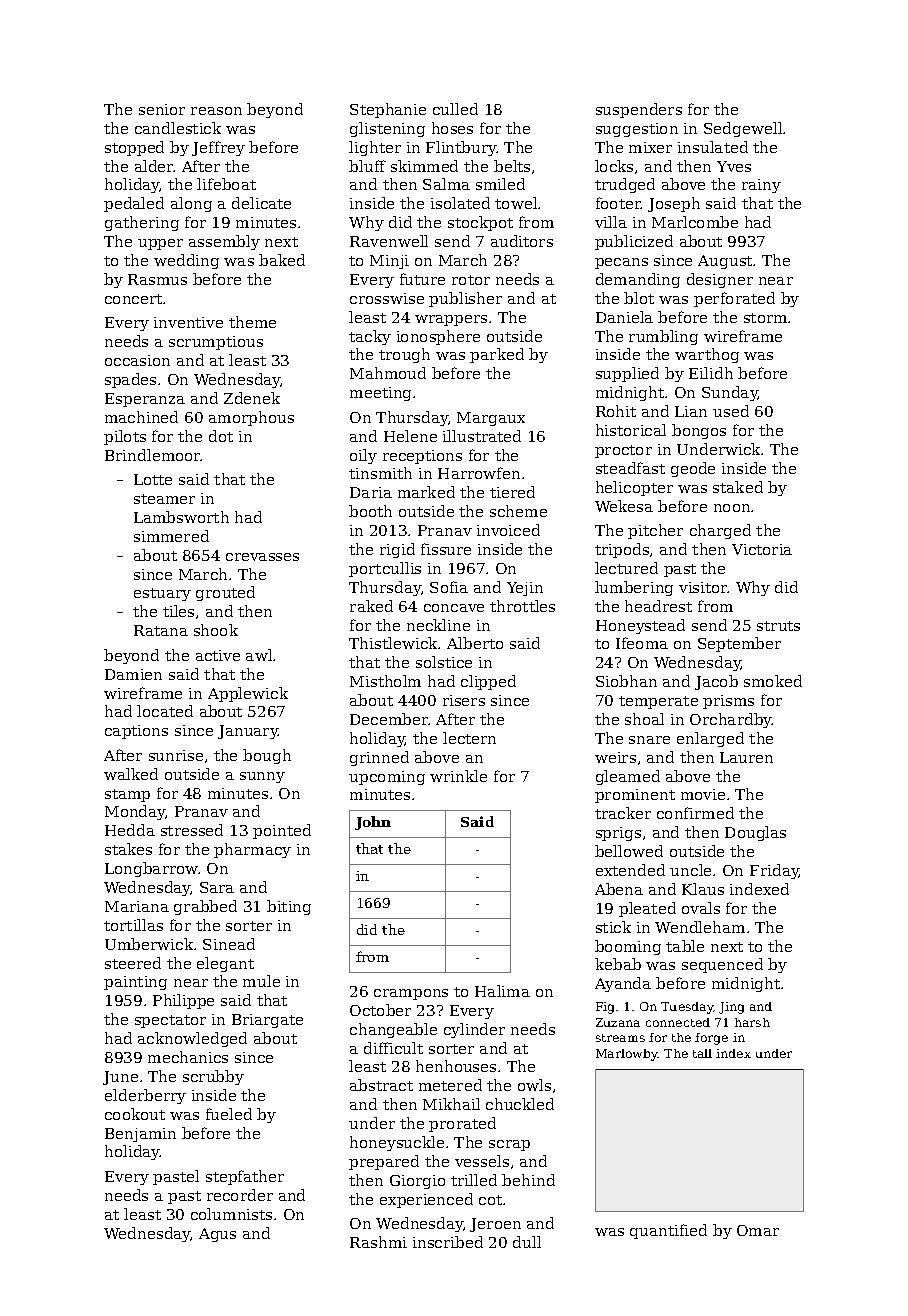 The height and width of the image is (1316, 908). What do you see at coordinates (217, 1235) in the image?
I see `Agus` at bounding box center [217, 1235].
